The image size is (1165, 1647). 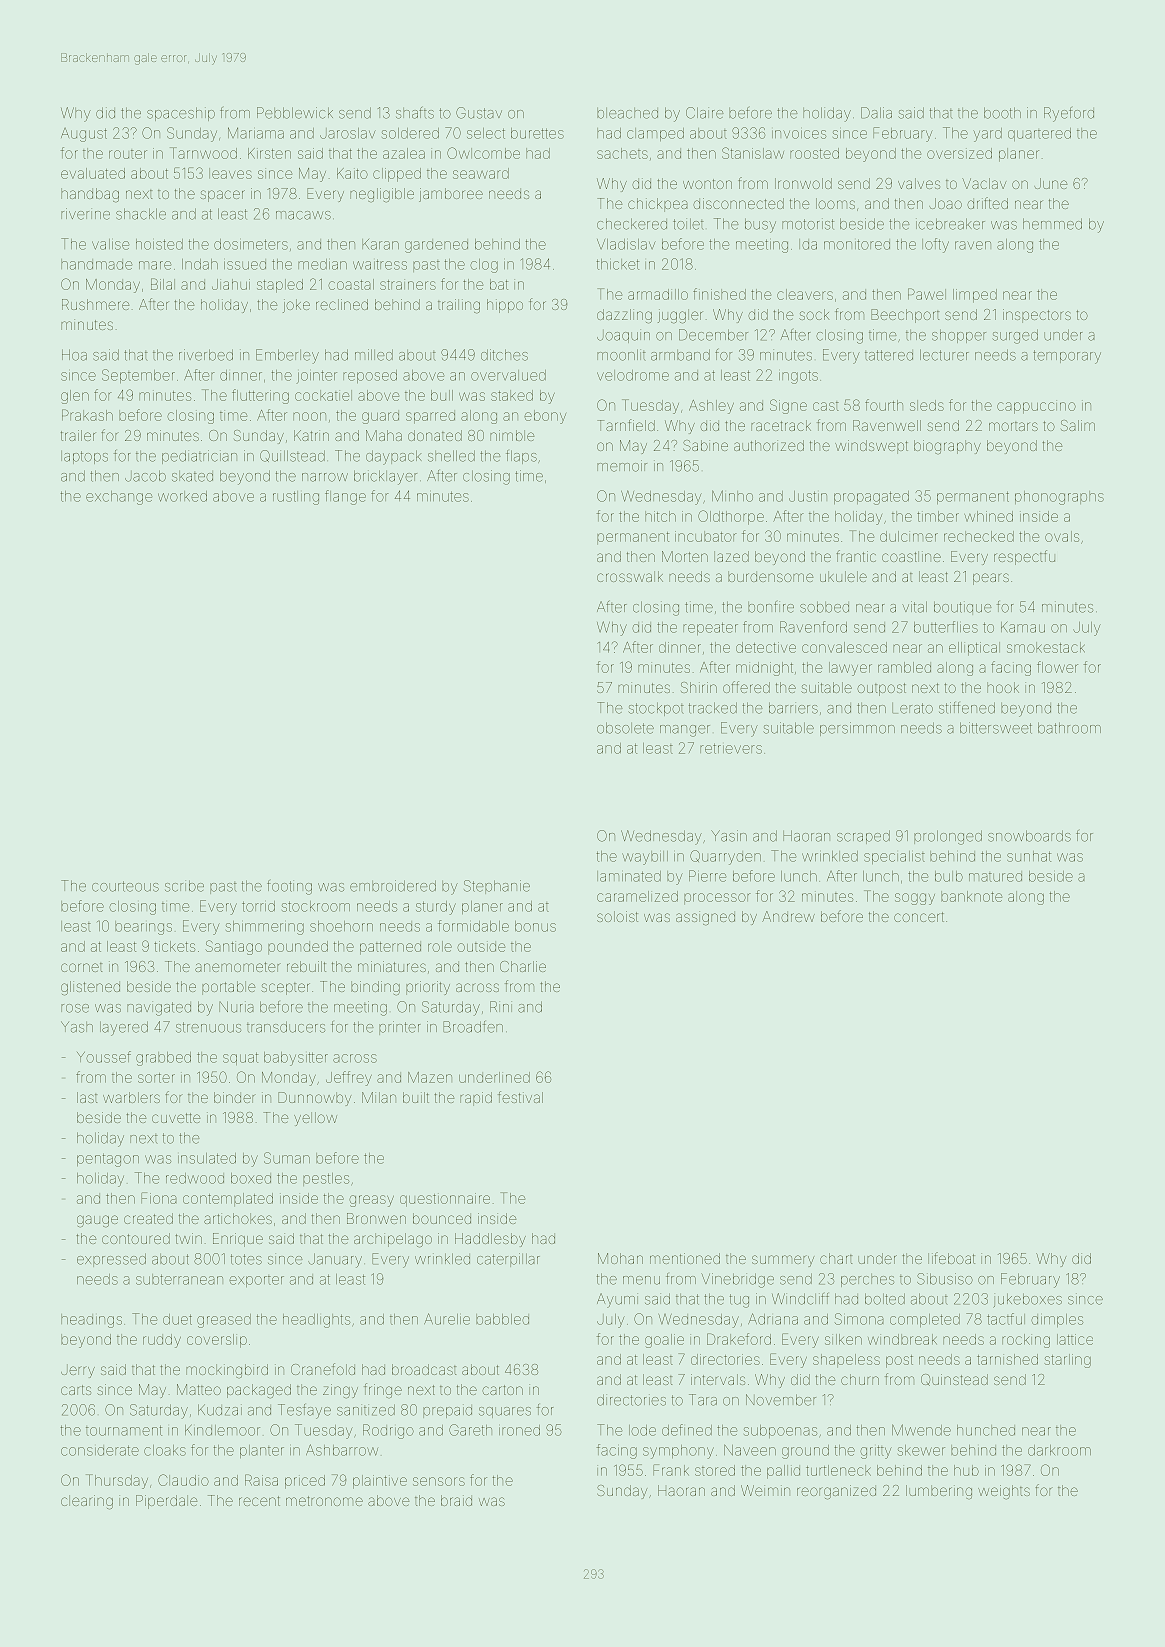 What do you see at coordinates (688, 224) in the page?
I see `toilet` at bounding box center [688, 224].
